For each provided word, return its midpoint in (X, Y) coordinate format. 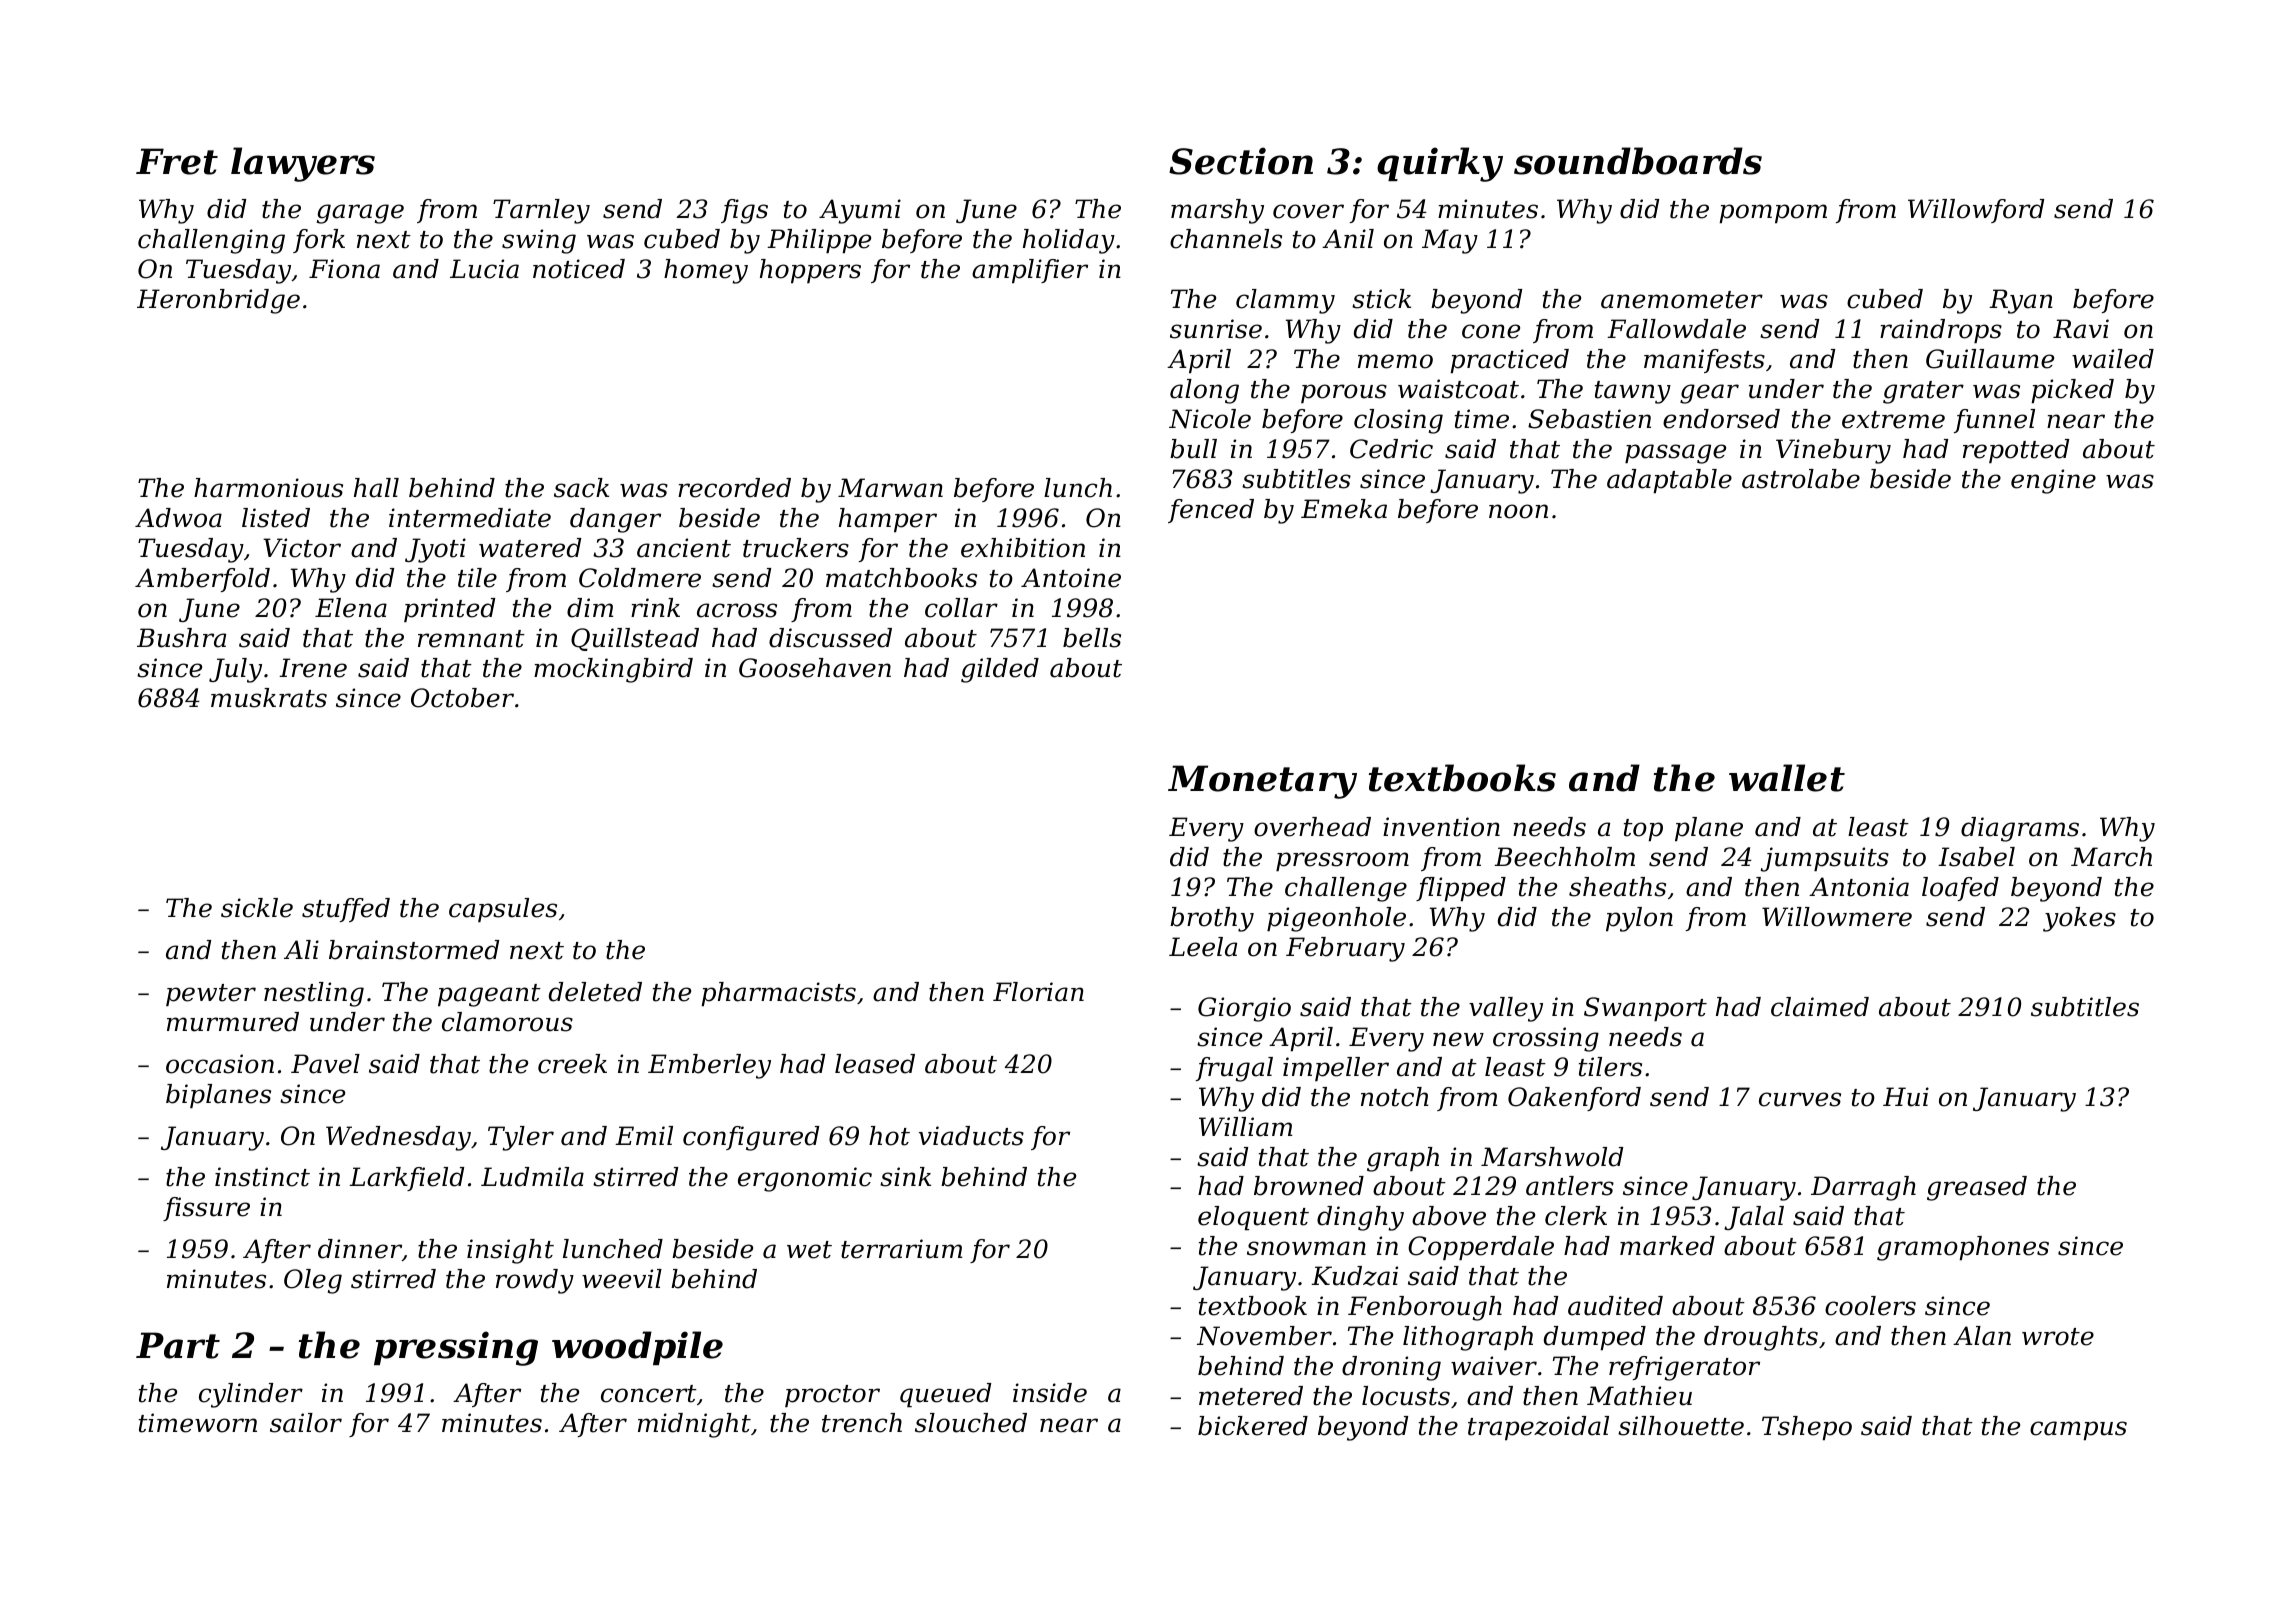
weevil (622, 1279)
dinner (360, 1250)
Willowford (1976, 211)
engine (2053, 481)
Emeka (1344, 509)
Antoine (1071, 578)
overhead (1312, 827)
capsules (503, 910)
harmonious (268, 488)
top (1643, 830)
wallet (1787, 778)
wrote (2058, 1337)
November (1264, 1336)
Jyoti (435, 550)
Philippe (819, 241)
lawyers (303, 164)
